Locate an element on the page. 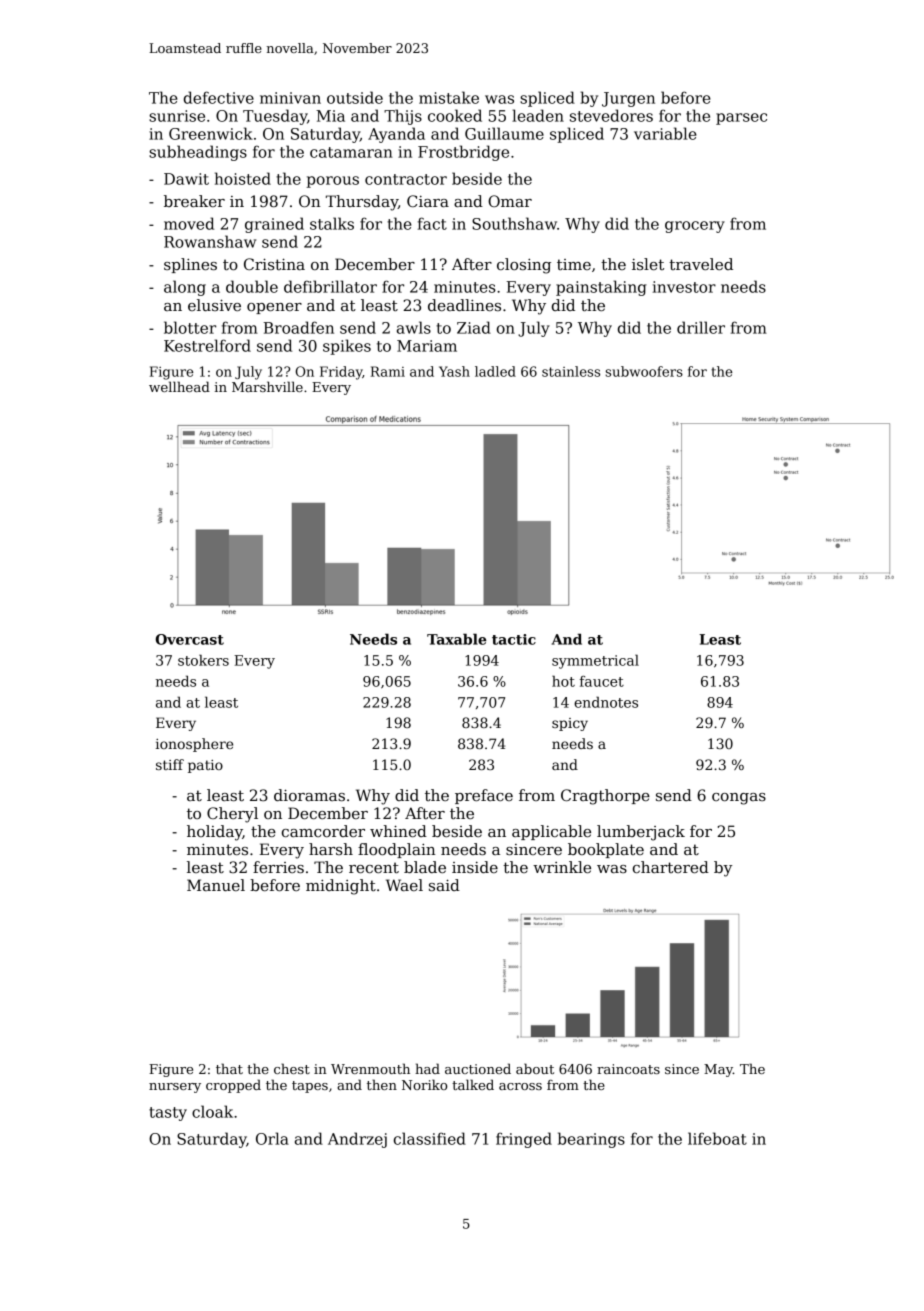 The image size is (924, 1311). Broadfen is located at coordinates (299, 327).
